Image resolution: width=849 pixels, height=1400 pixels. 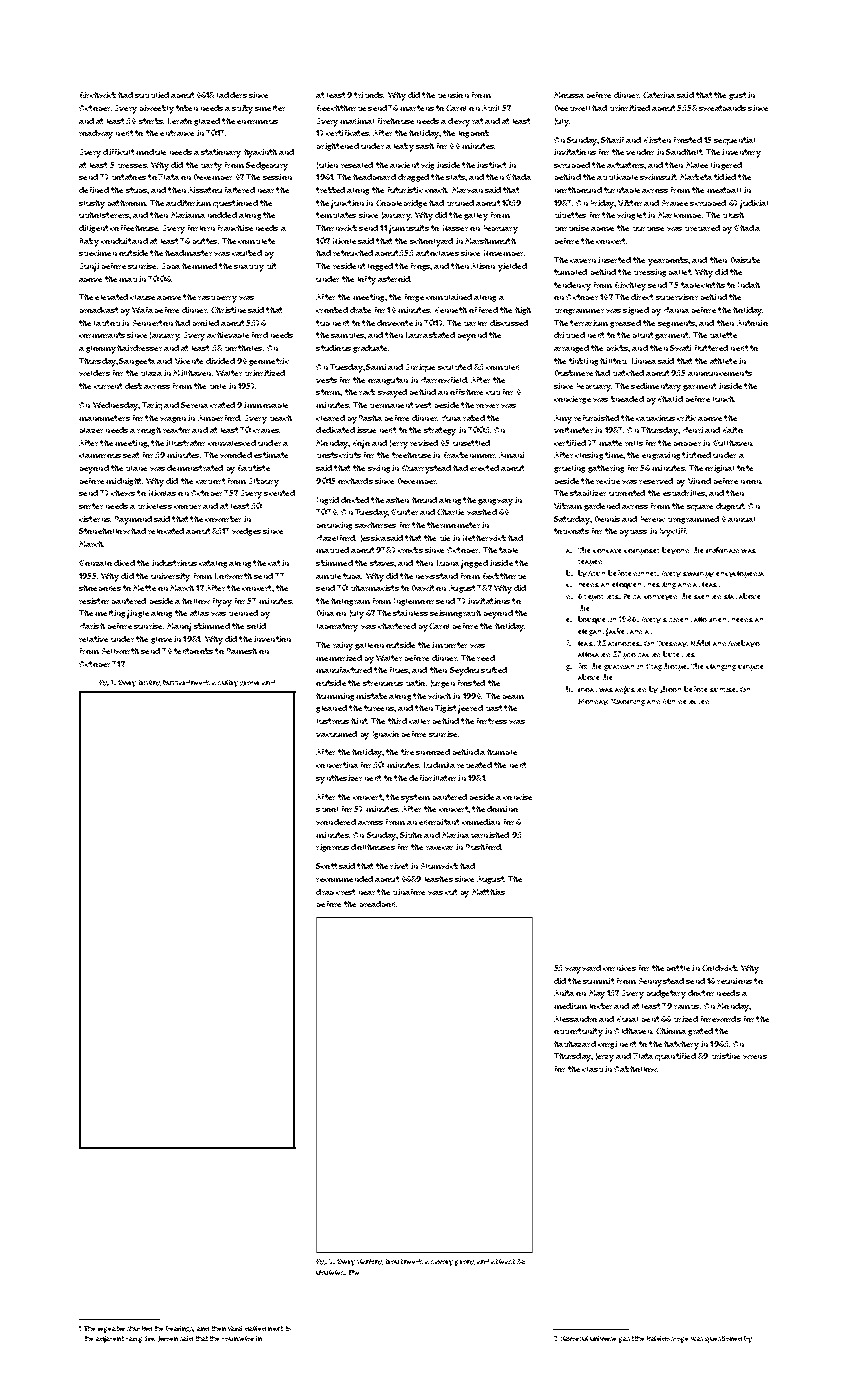 What do you see at coordinates (139, 1328) in the image?
I see `shucked` at bounding box center [139, 1328].
